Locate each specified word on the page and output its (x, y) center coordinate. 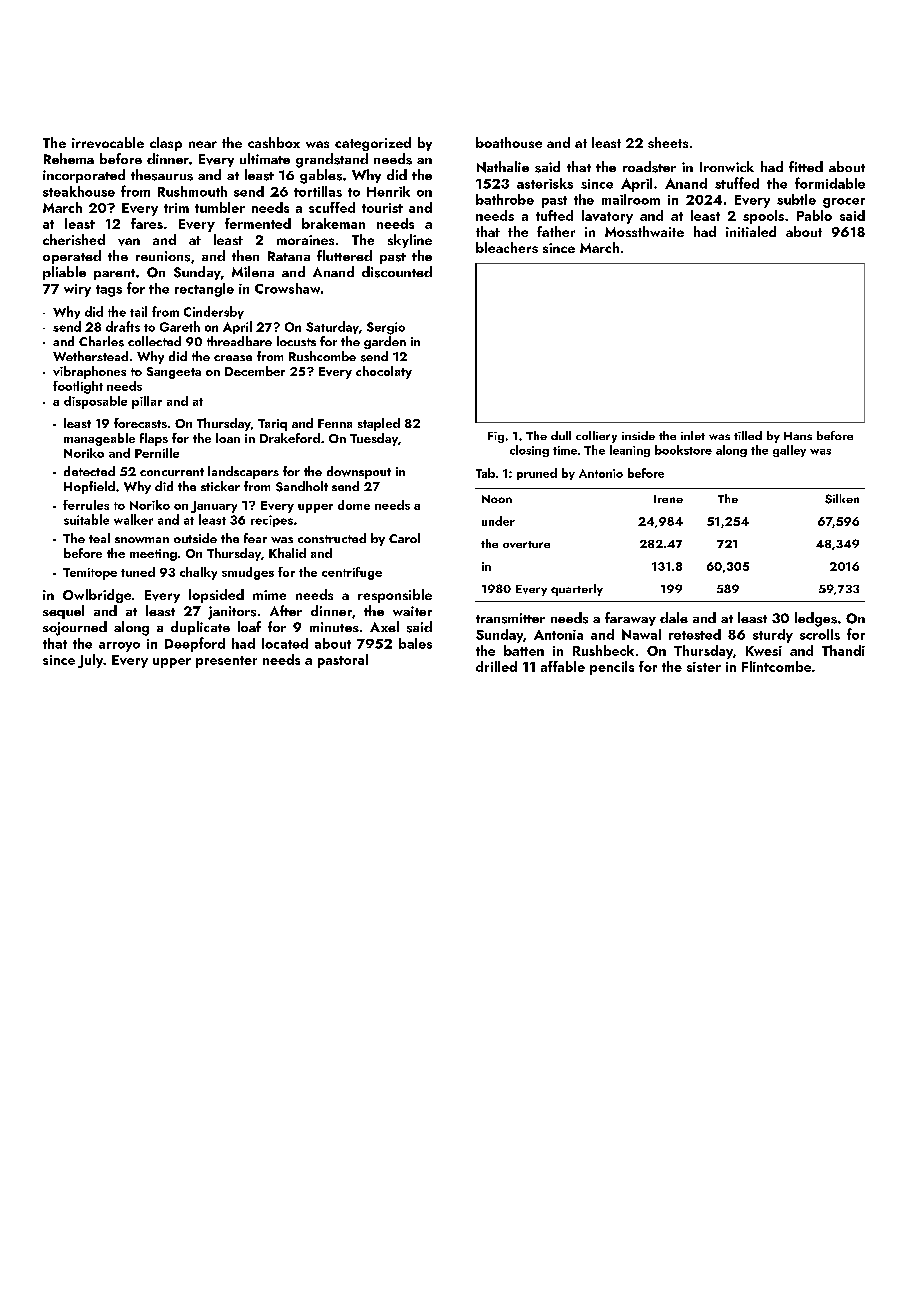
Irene (668, 499)
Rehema (69, 158)
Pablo (814, 215)
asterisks (545, 183)
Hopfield (89, 487)
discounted (397, 272)
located (285, 643)
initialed (751, 231)
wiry (77, 290)
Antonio (601, 473)
